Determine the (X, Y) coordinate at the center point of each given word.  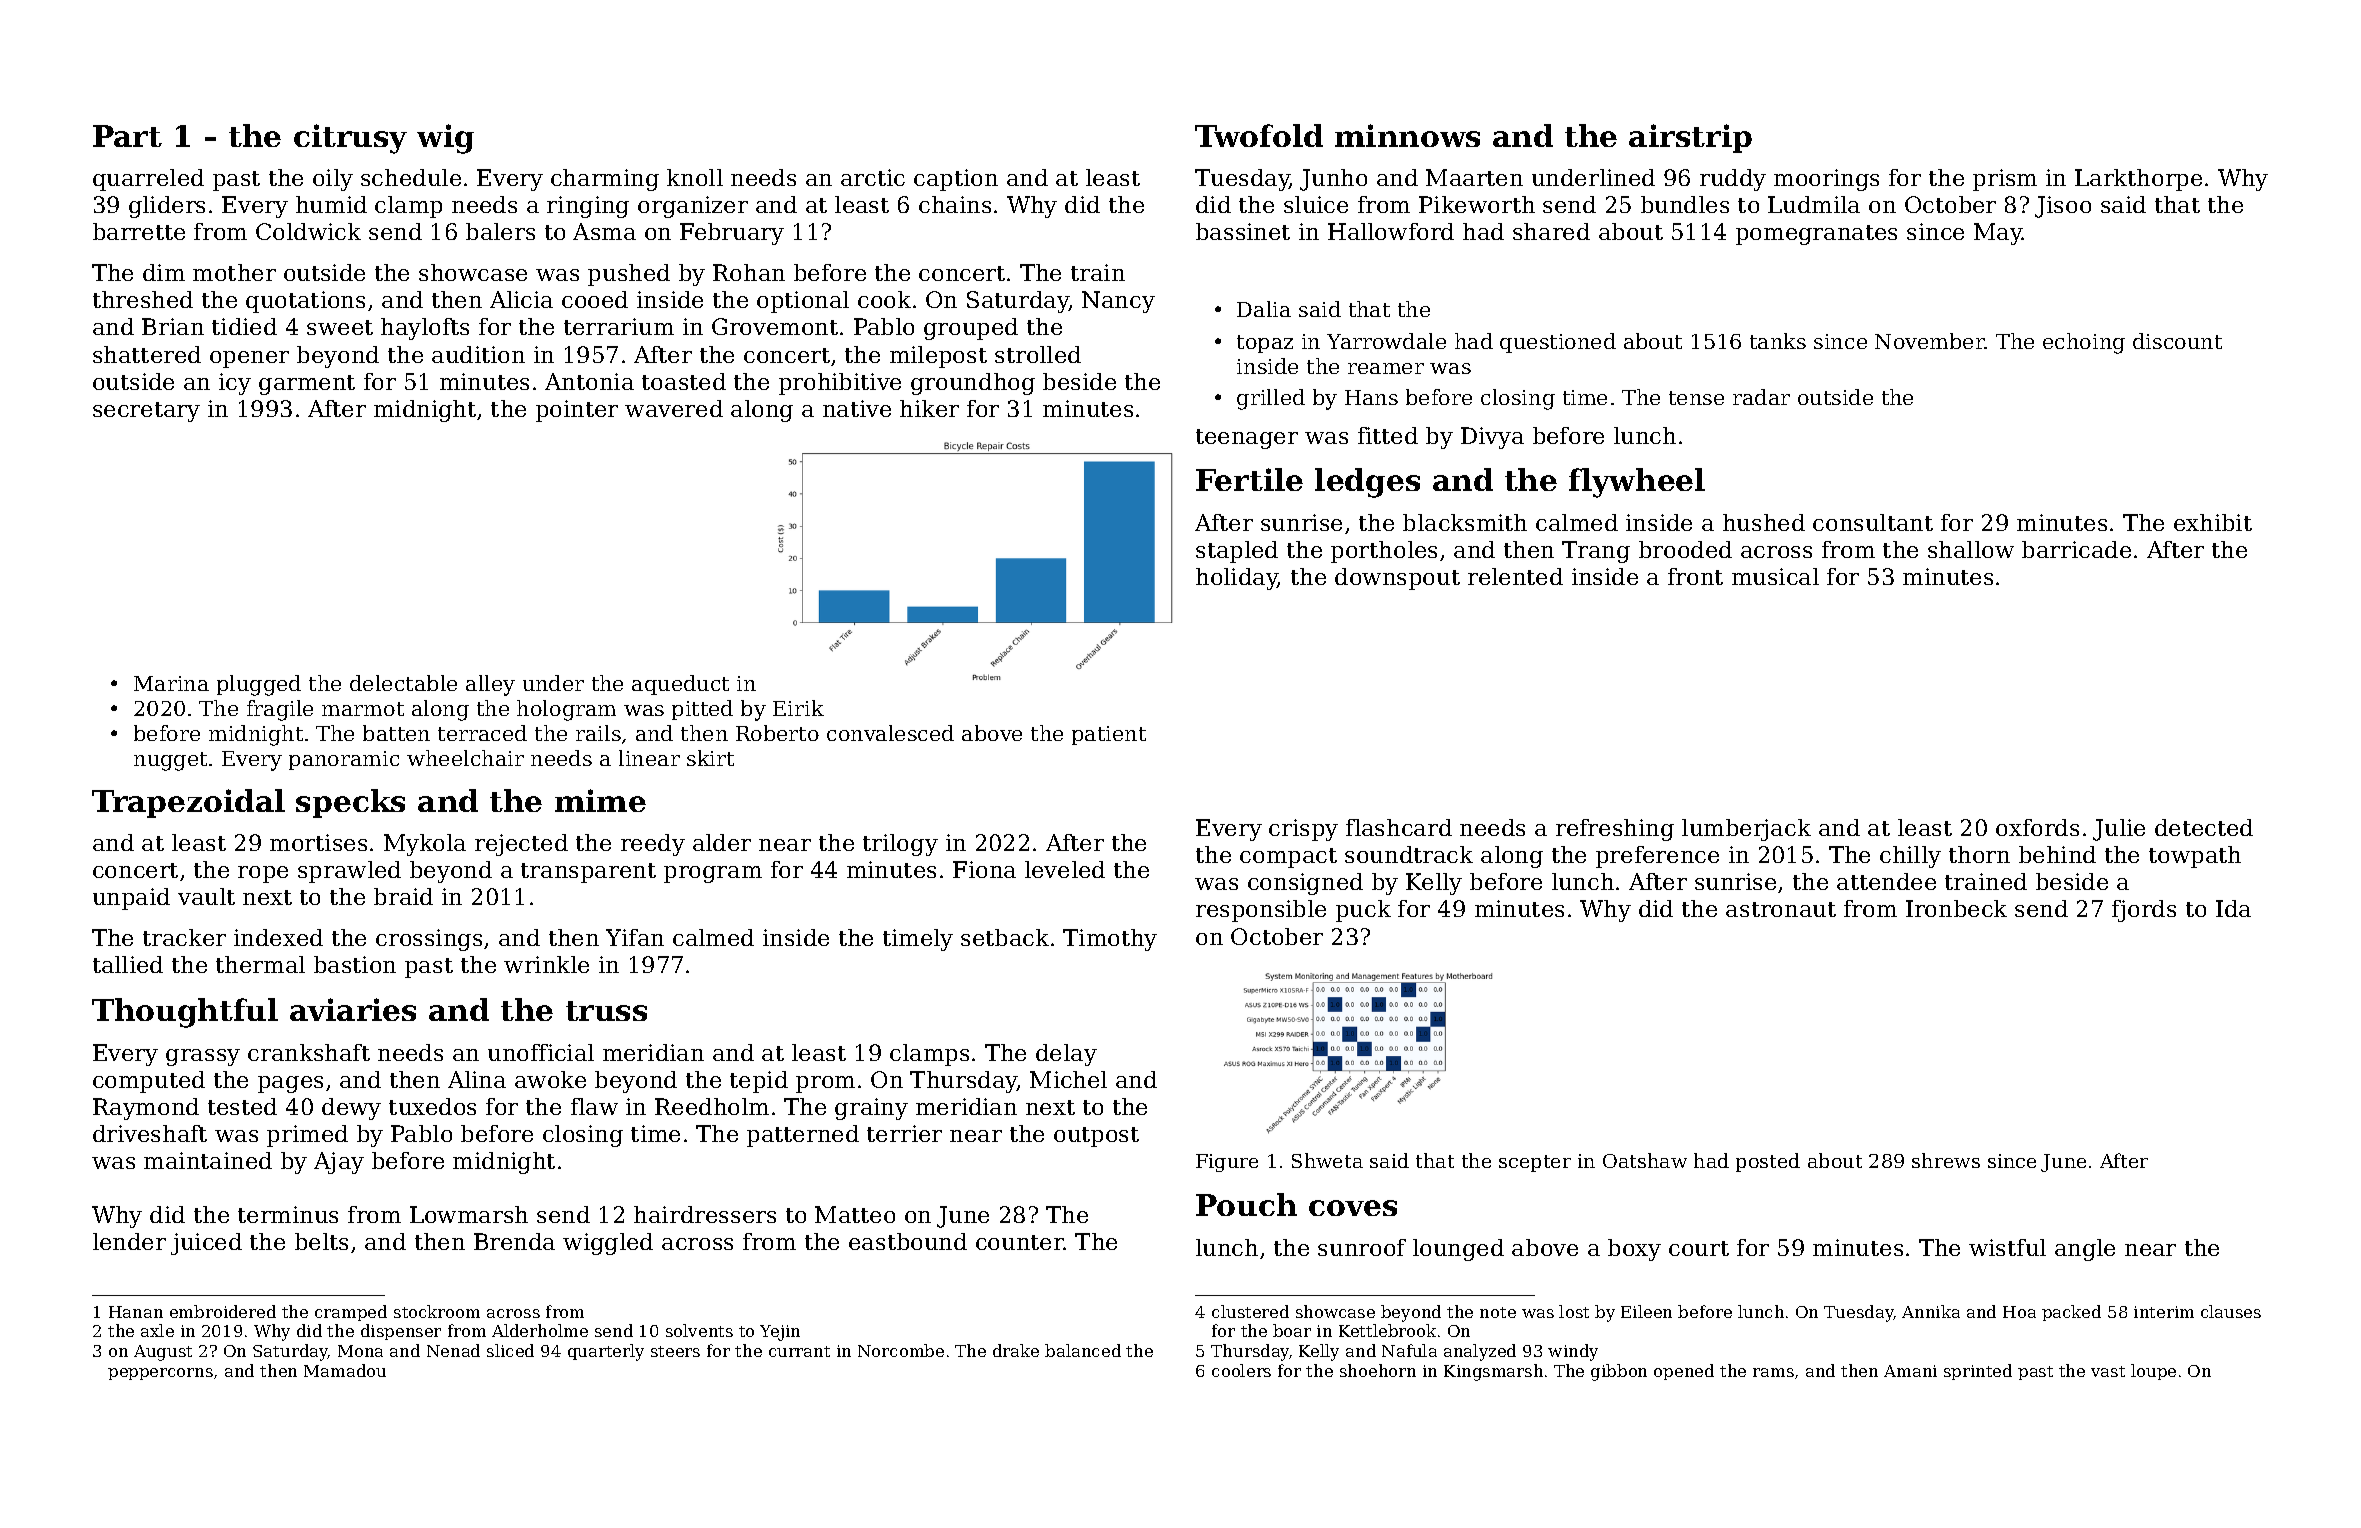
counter (1020, 1242)
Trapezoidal (188, 803)
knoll (695, 177)
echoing (2084, 343)
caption (956, 180)
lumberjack (1746, 830)
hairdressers (705, 1214)
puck (1363, 911)
